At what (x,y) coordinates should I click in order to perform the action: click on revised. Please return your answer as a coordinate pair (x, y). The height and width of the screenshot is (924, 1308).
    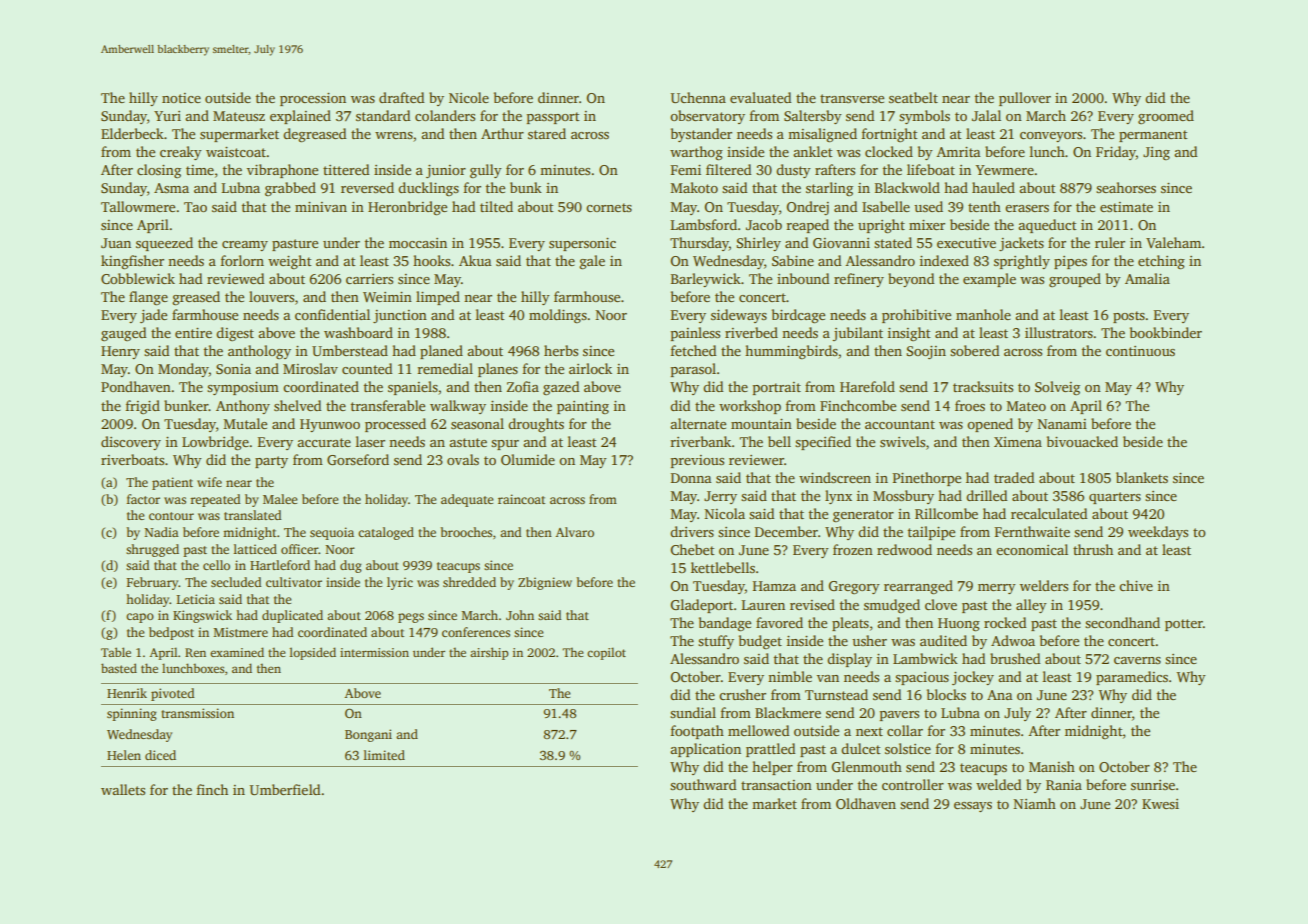
    Looking at the image, I should click on (812, 604).
